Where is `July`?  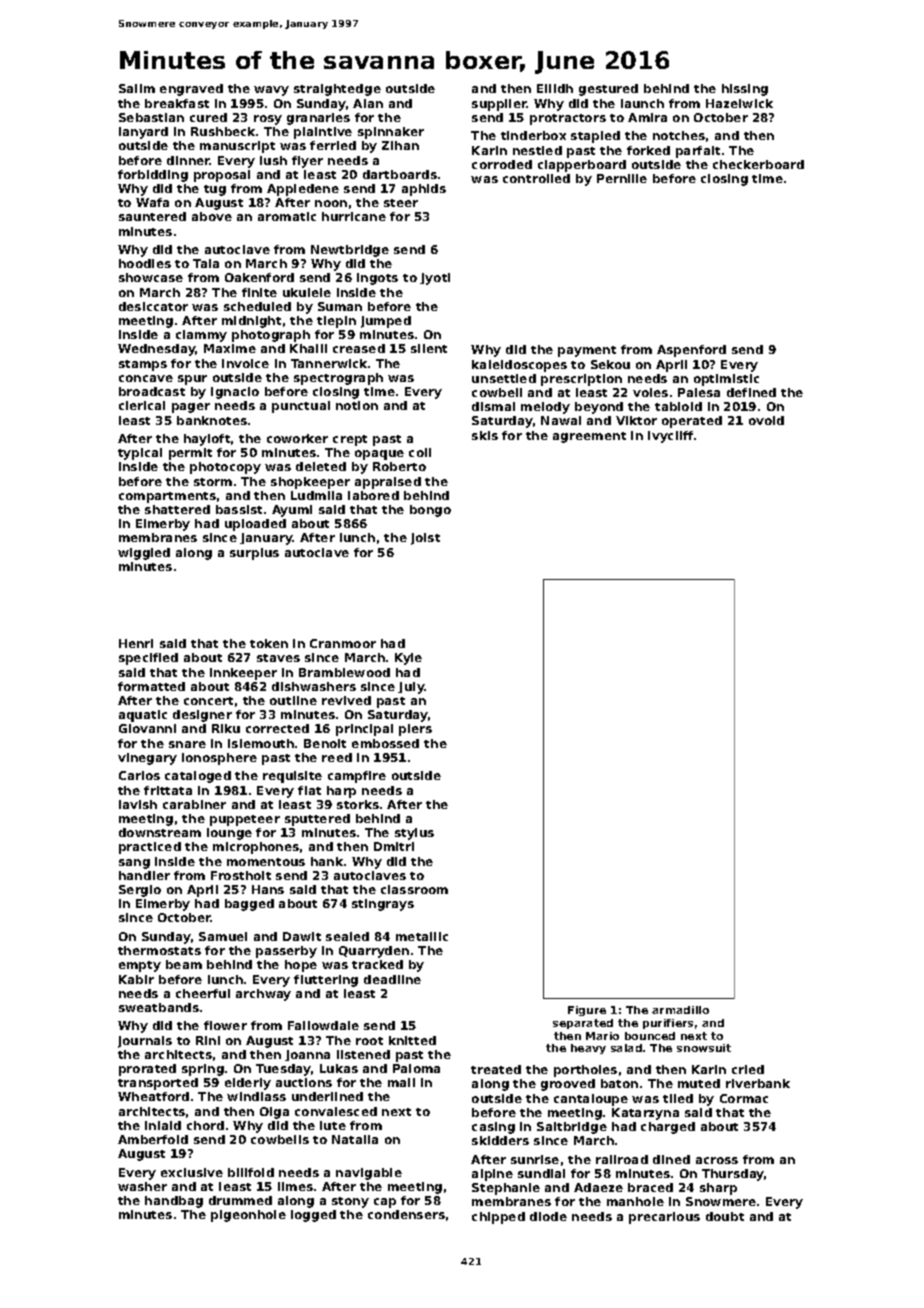
July is located at coordinates (411, 688).
